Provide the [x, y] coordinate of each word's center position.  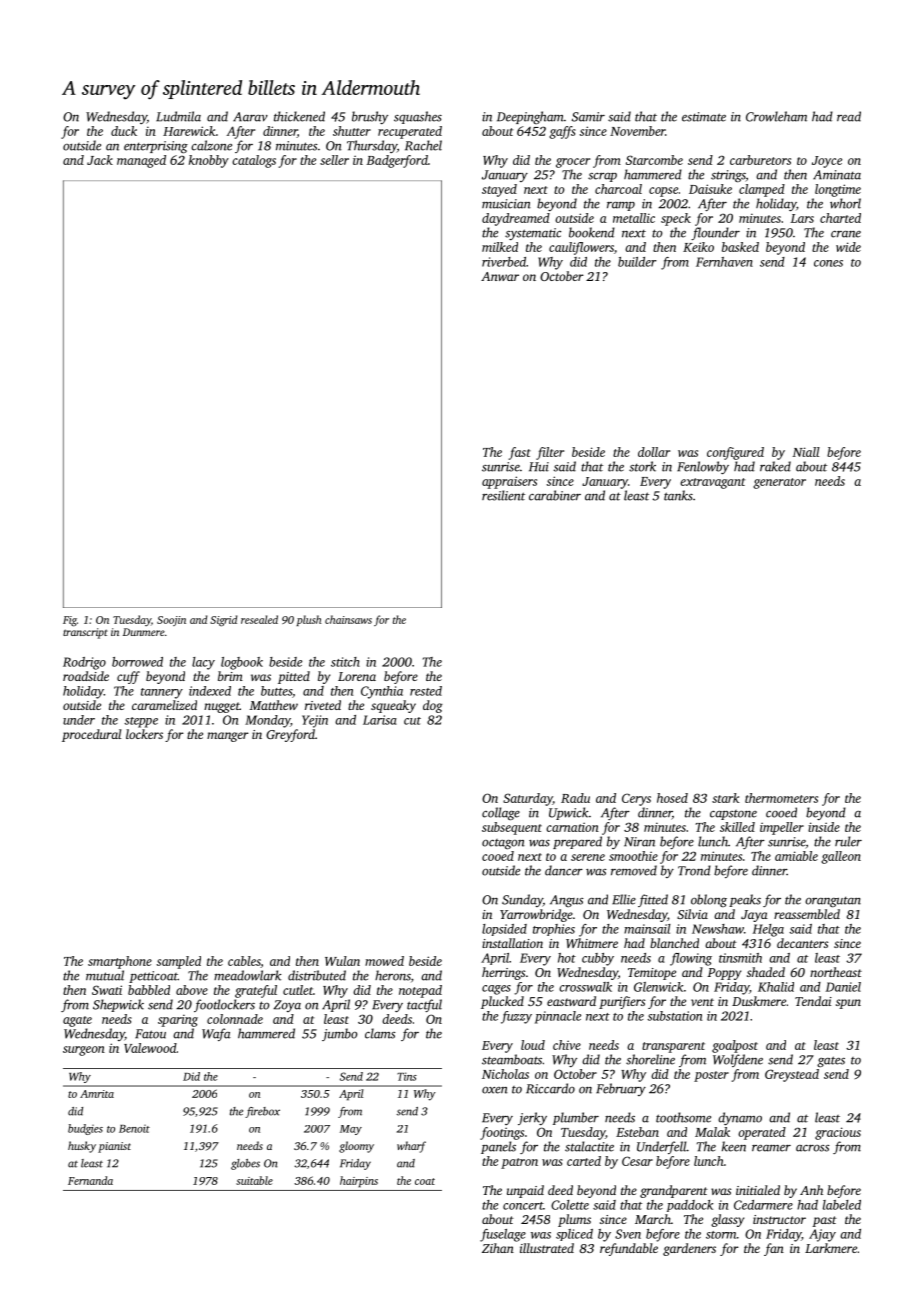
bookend [592, 232]
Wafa [216, 1034]
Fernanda [90, 1180]
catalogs [254, 161]
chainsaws [348, 619]
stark [726, 798]
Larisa [380, 720]
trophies [554, 930]
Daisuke [710, 189]
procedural [91, 735]
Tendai [813, 1001]
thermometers [781, 798]
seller [334, 160]
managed [141, 161]
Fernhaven [724, 262]
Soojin [171, 621]
